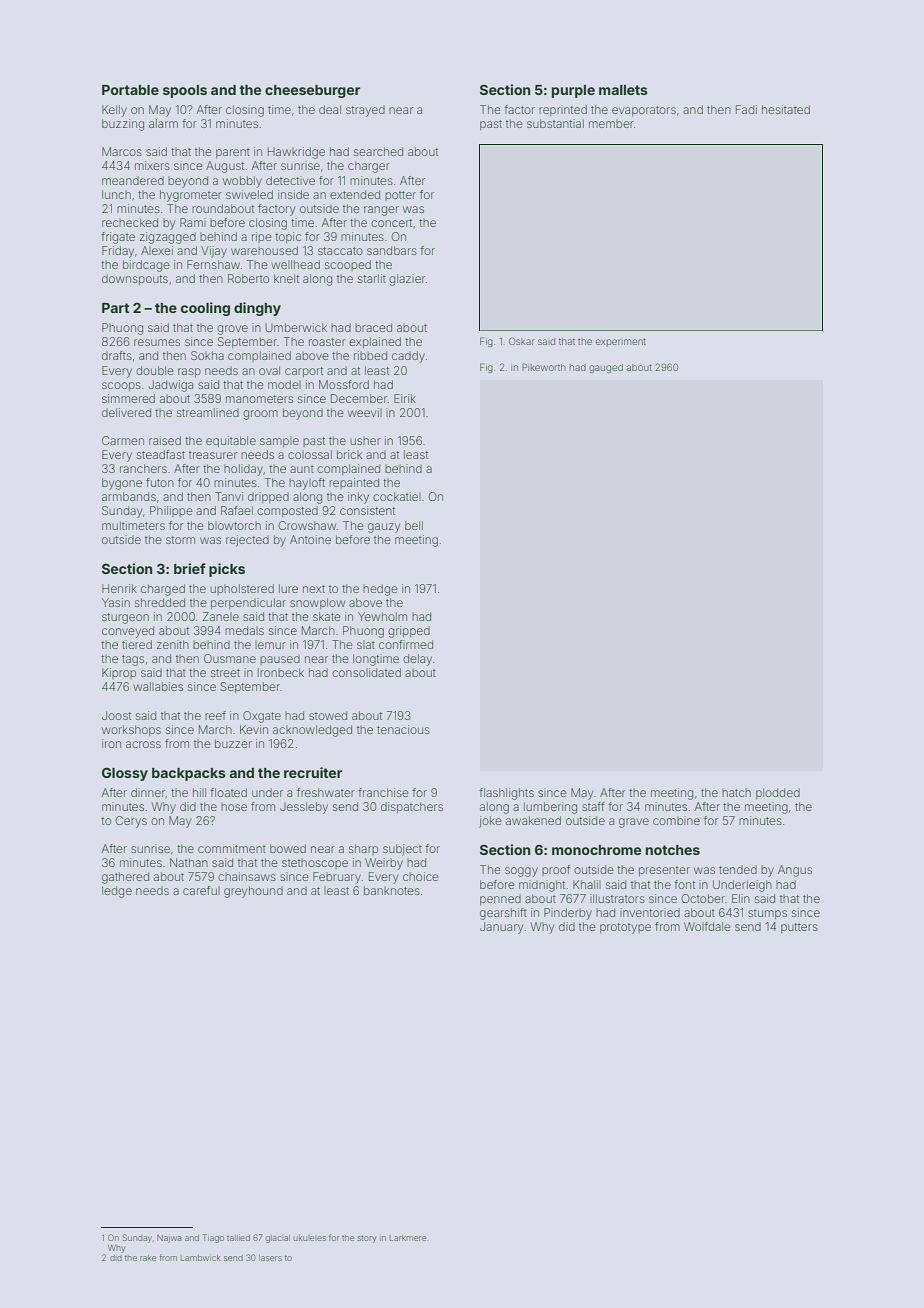 The height and width of the image is (1308, 924). What do you see at coordinates (707, 926) in the image?
I see `Wolfdale` at bounding box center [707, 926].
